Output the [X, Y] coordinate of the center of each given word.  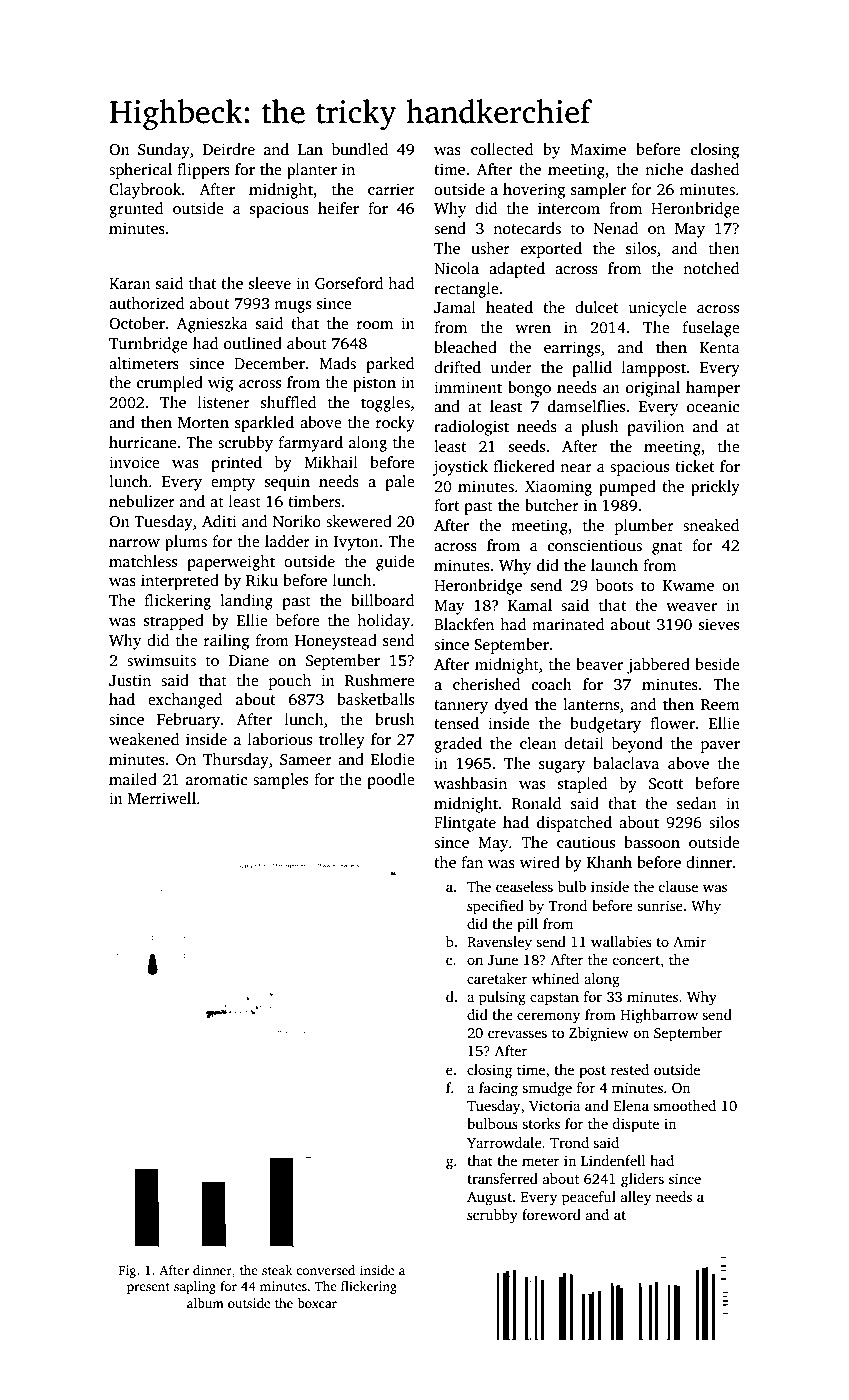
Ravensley [499, 943]
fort [447, 505]
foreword [551, 1214]
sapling [195, 1287]
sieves [719, 624]
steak [277, 1270]
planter [312, 171]
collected [502, 149]
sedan [697, 803]
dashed [715, 169]
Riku [262, 580]
